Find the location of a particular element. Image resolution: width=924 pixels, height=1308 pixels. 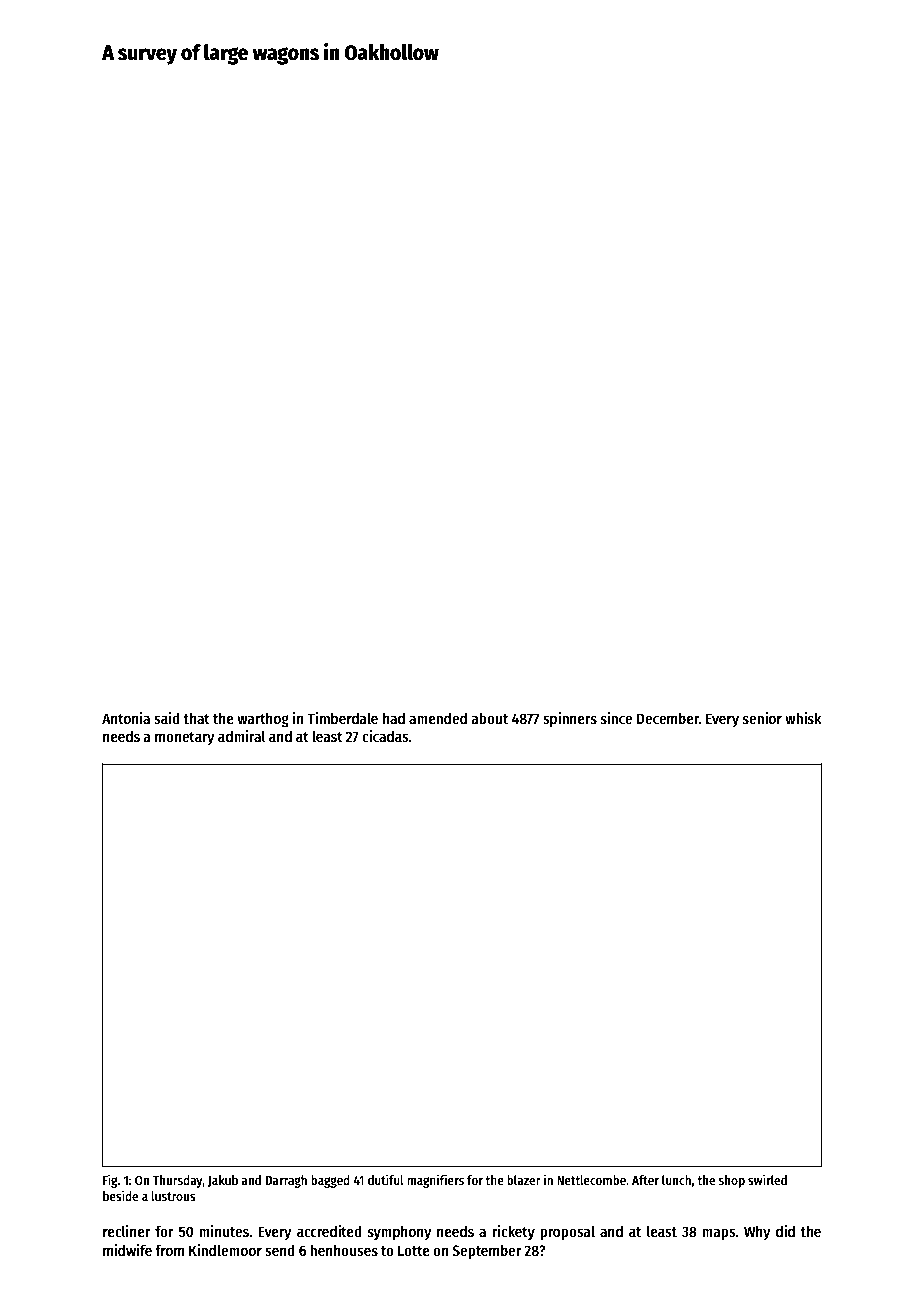

Antonia is located at coordinates (126, 718).
